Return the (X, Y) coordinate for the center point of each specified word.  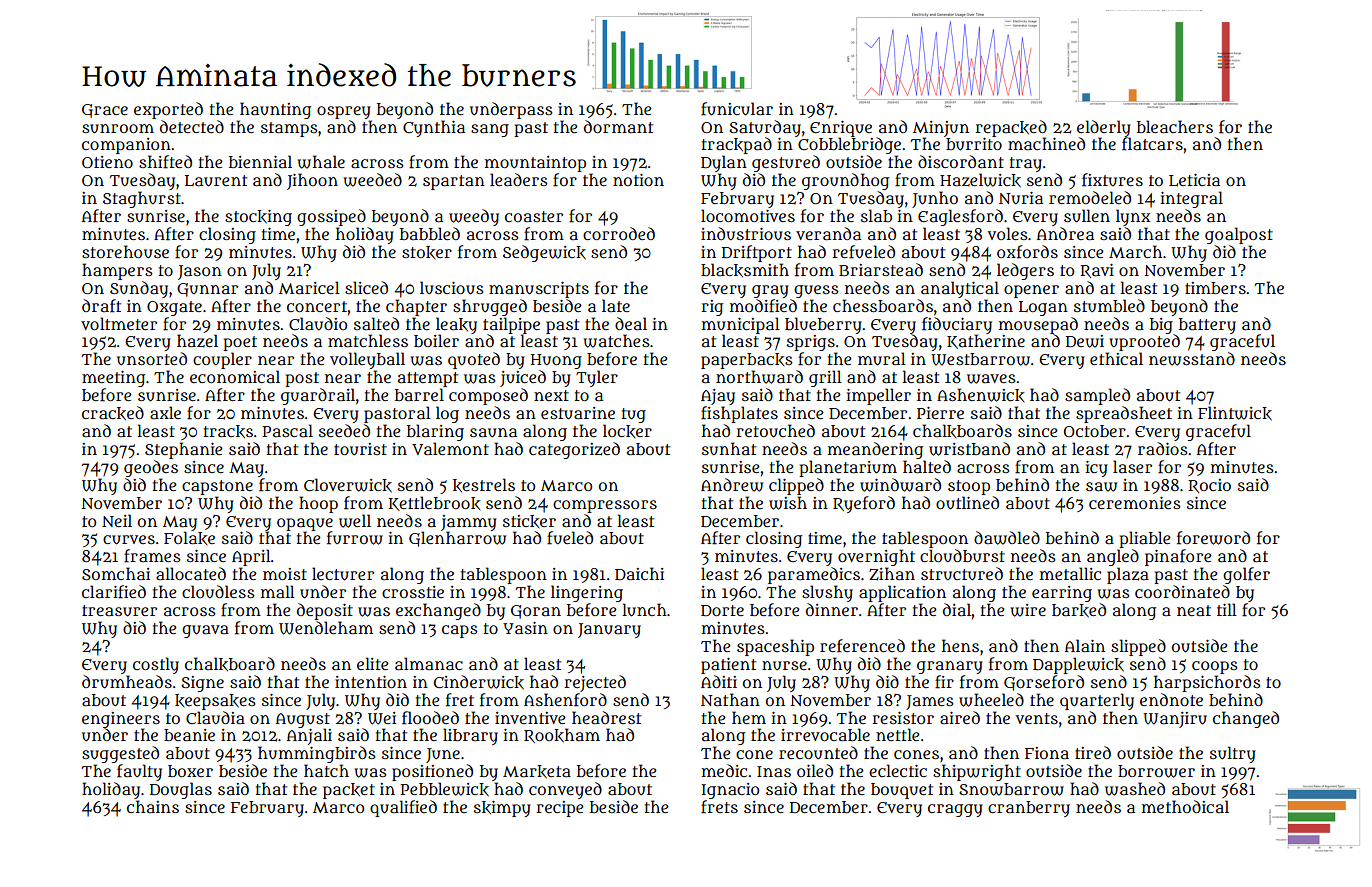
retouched (775, 431)
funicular (737, 109)
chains (153, 806)
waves (991, 379)
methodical (1185, 806)
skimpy (502, 809)
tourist (360, 449)
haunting (275, 110)
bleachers (1175, 126)
